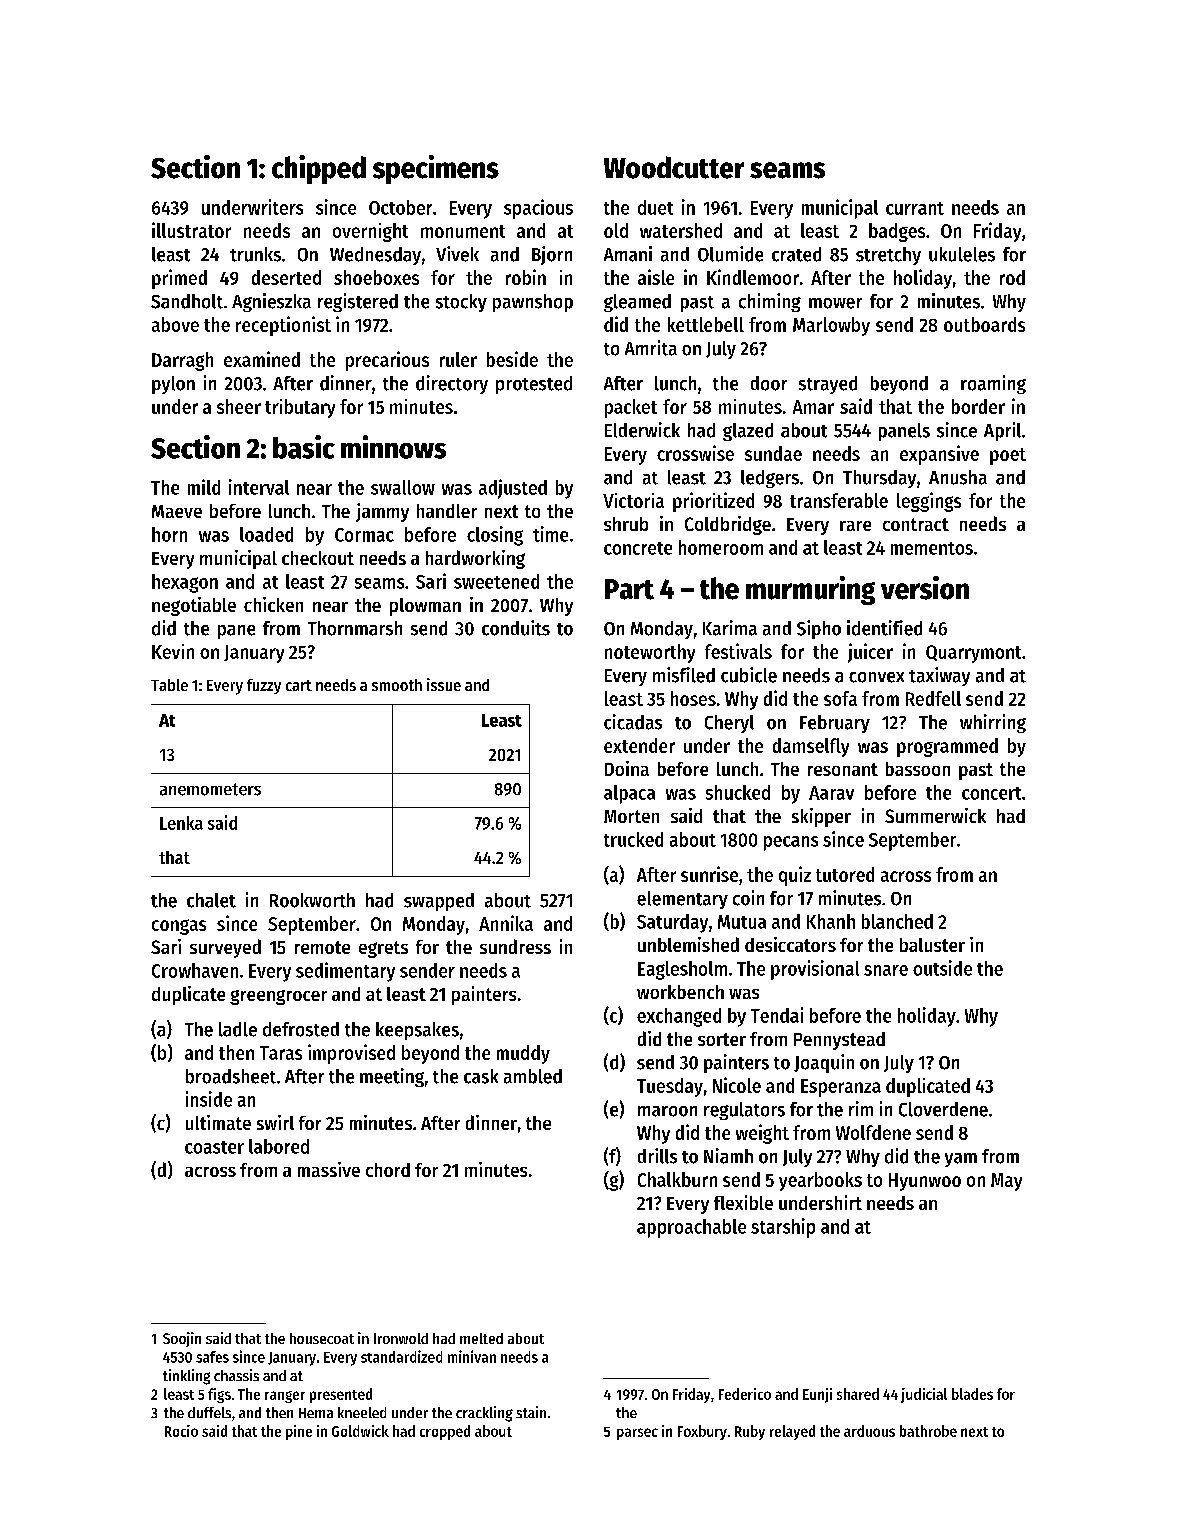 The height and width of the image is (1523, 1177). I want to click on Maeve, so click(177, 511).
